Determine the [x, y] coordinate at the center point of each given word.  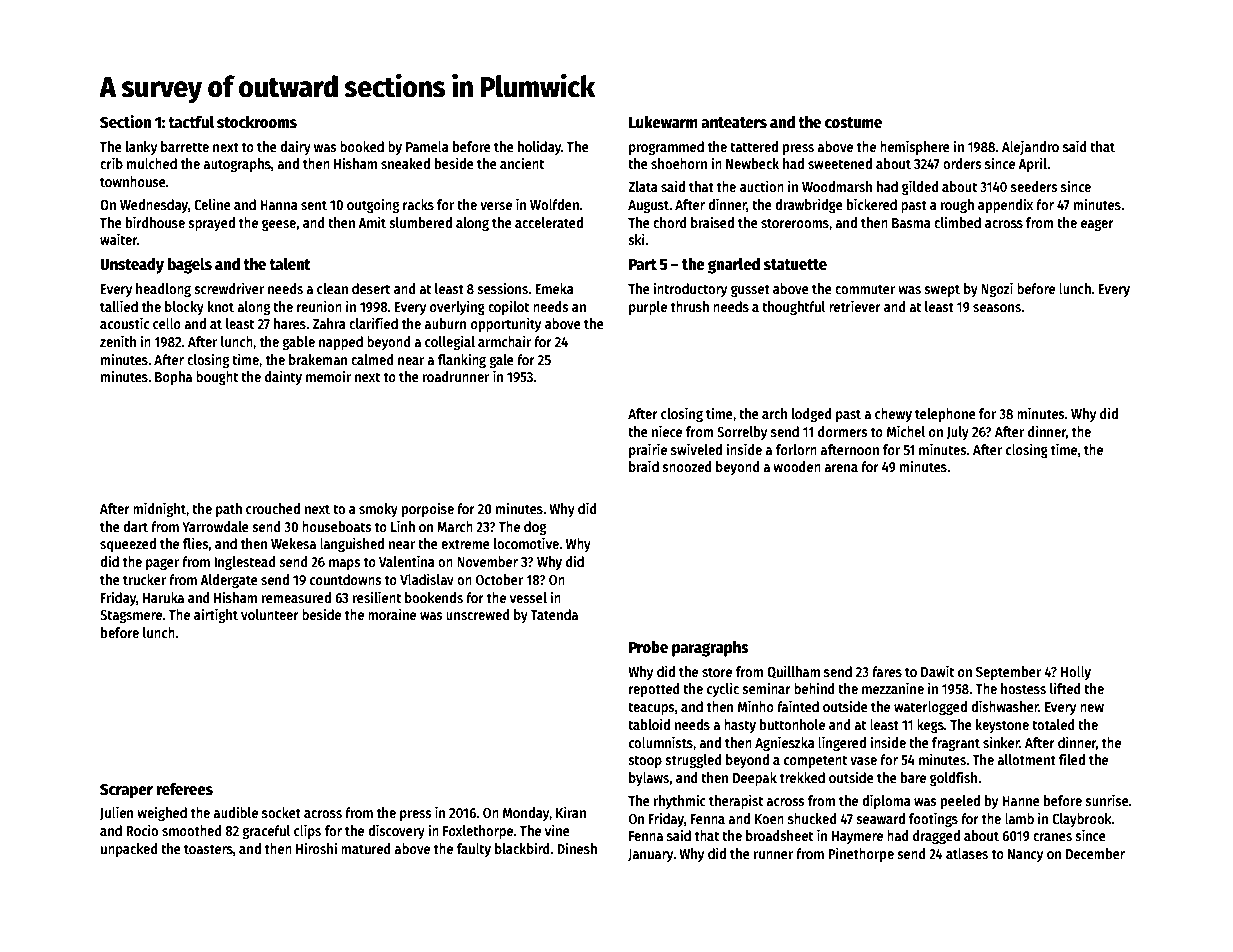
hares [290, 323]
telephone [945, 415]
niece [667, 431]
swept [942, 290]
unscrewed [478, 614]
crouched [273, 508]
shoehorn [679, 163]
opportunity [506, 324]
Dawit [937, 671]
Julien [116, 813]
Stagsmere [131, 616]
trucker [144, 579]
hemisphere [915, 147]
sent [314, 205]
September [1008, 673]
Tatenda [554, 614]
